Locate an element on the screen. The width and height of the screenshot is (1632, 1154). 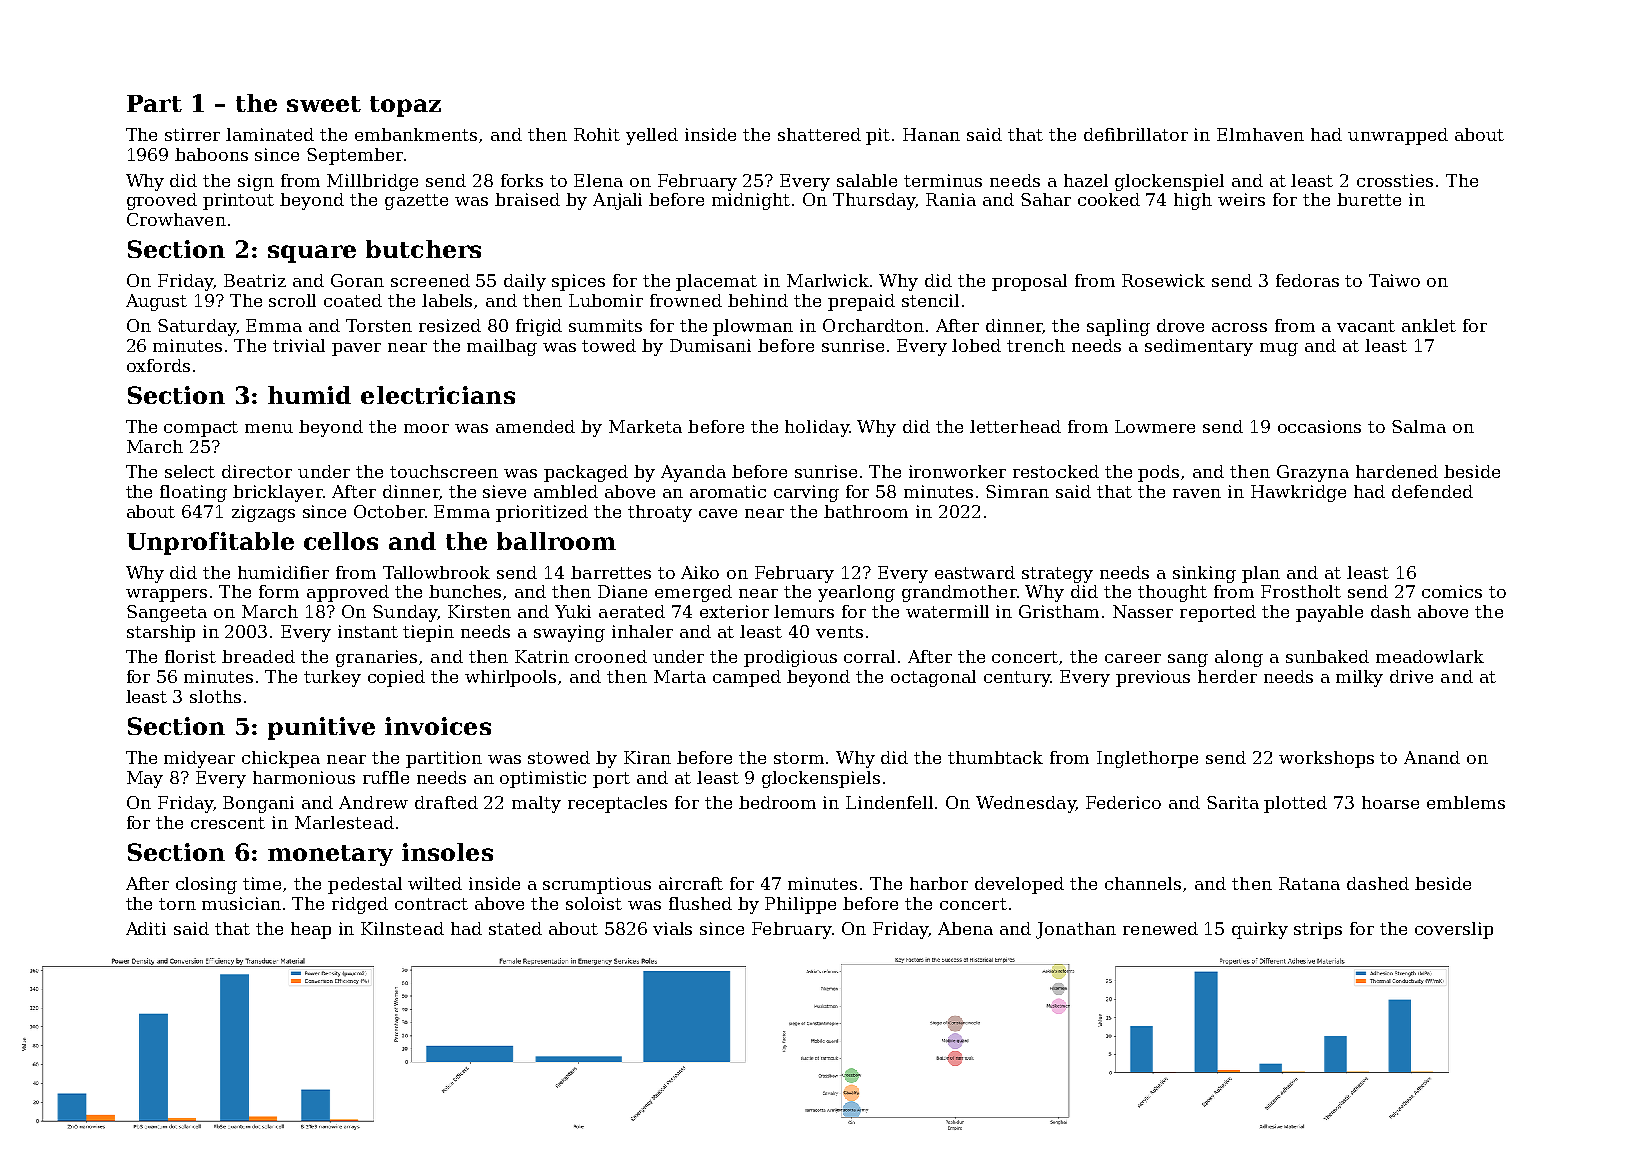
Hanan is located at coordinates (931, 134).
